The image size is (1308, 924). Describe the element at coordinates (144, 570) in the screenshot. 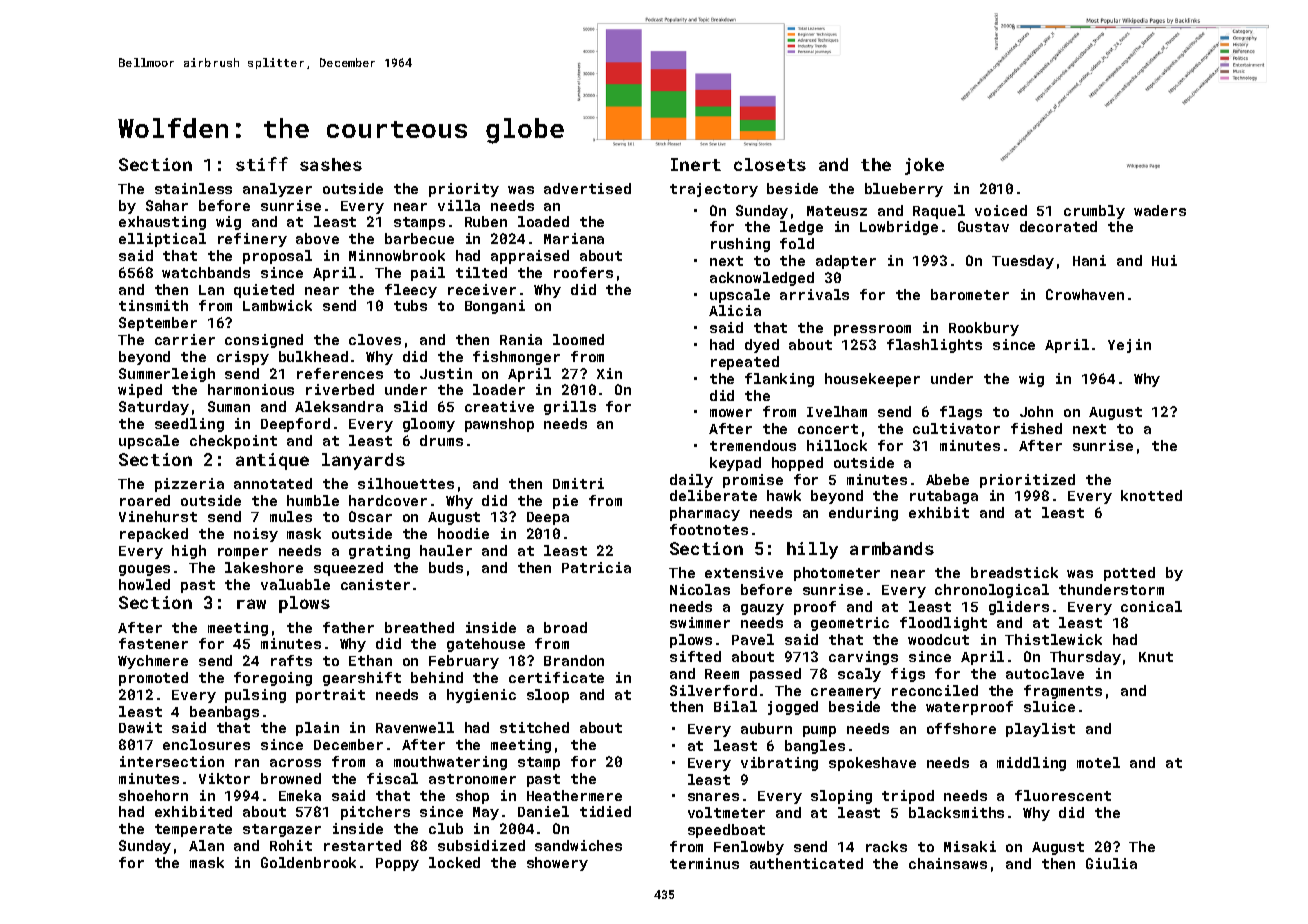

I see `gouges` at that location.
